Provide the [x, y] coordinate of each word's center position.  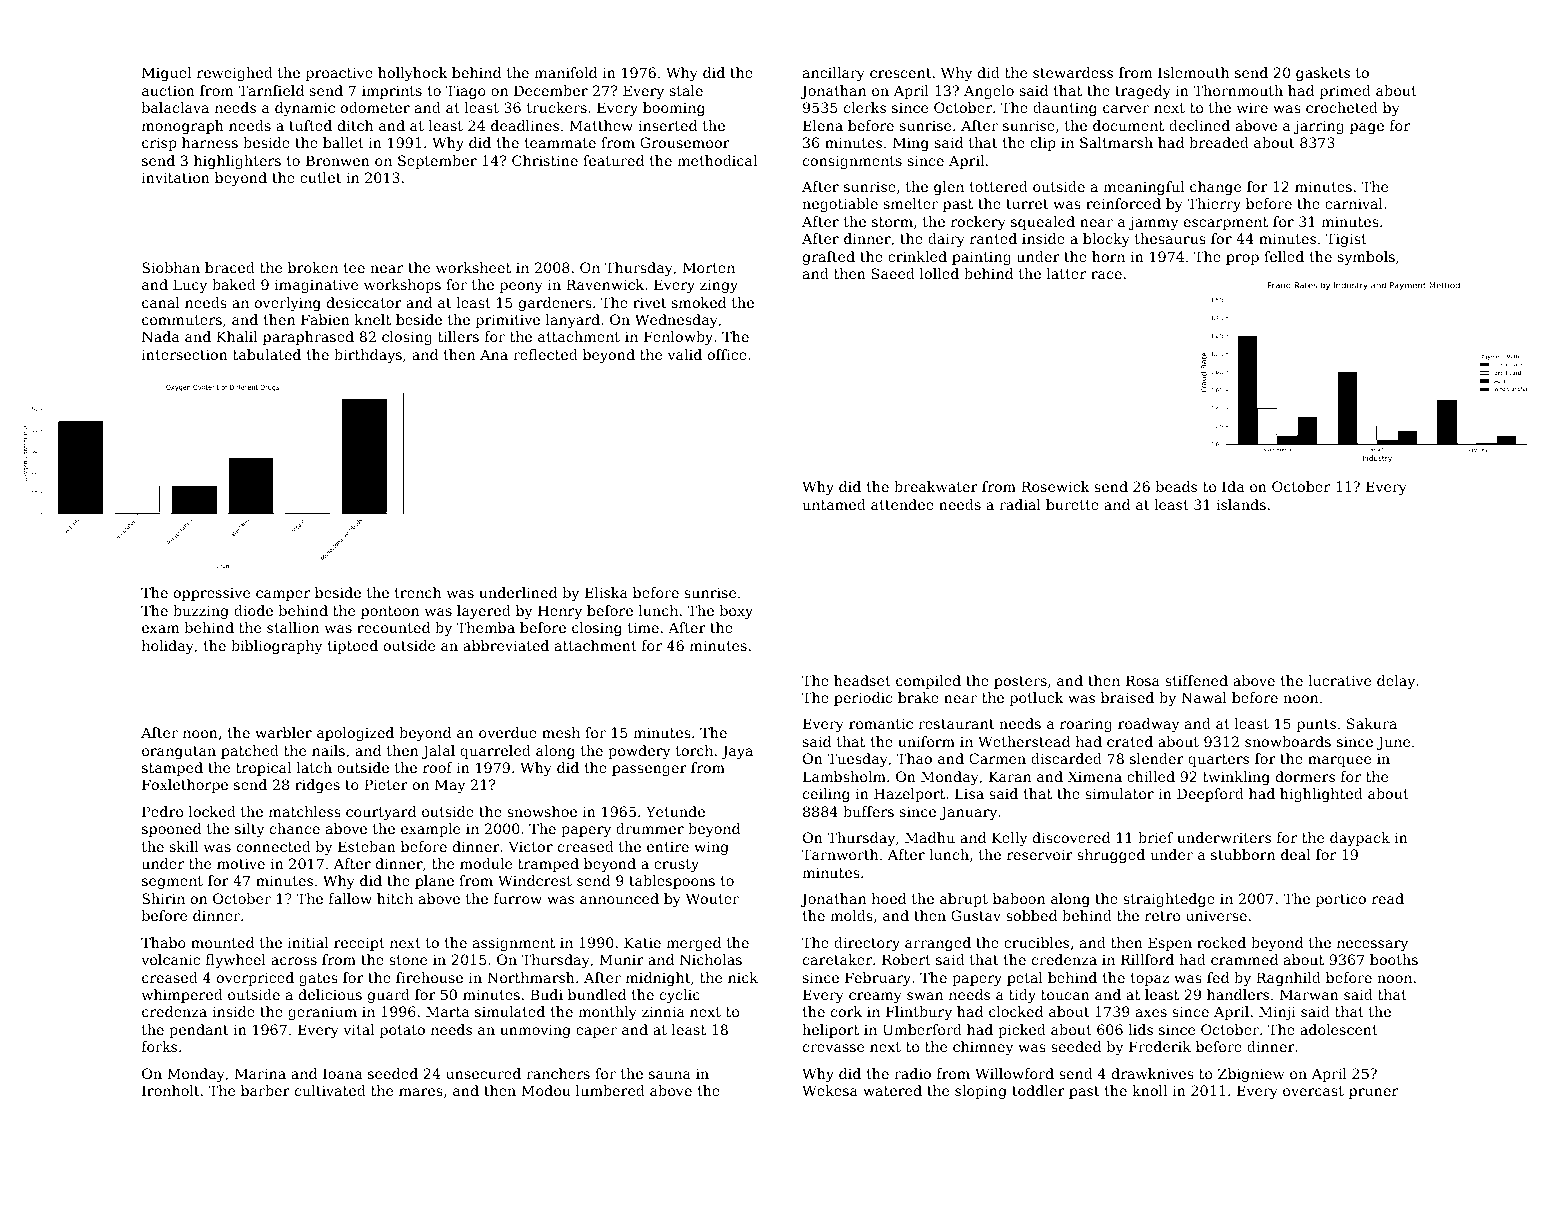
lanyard [573, 321]
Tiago [466, 92]
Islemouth [1193, 72]
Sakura [1372, 723]
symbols [1366, 258]
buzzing [201, 612]
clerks [865, 107]
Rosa [1143, 680]
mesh [561, 732]
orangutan [179, 752]
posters [1020, 682]
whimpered [182, 996]
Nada [161, 336]
